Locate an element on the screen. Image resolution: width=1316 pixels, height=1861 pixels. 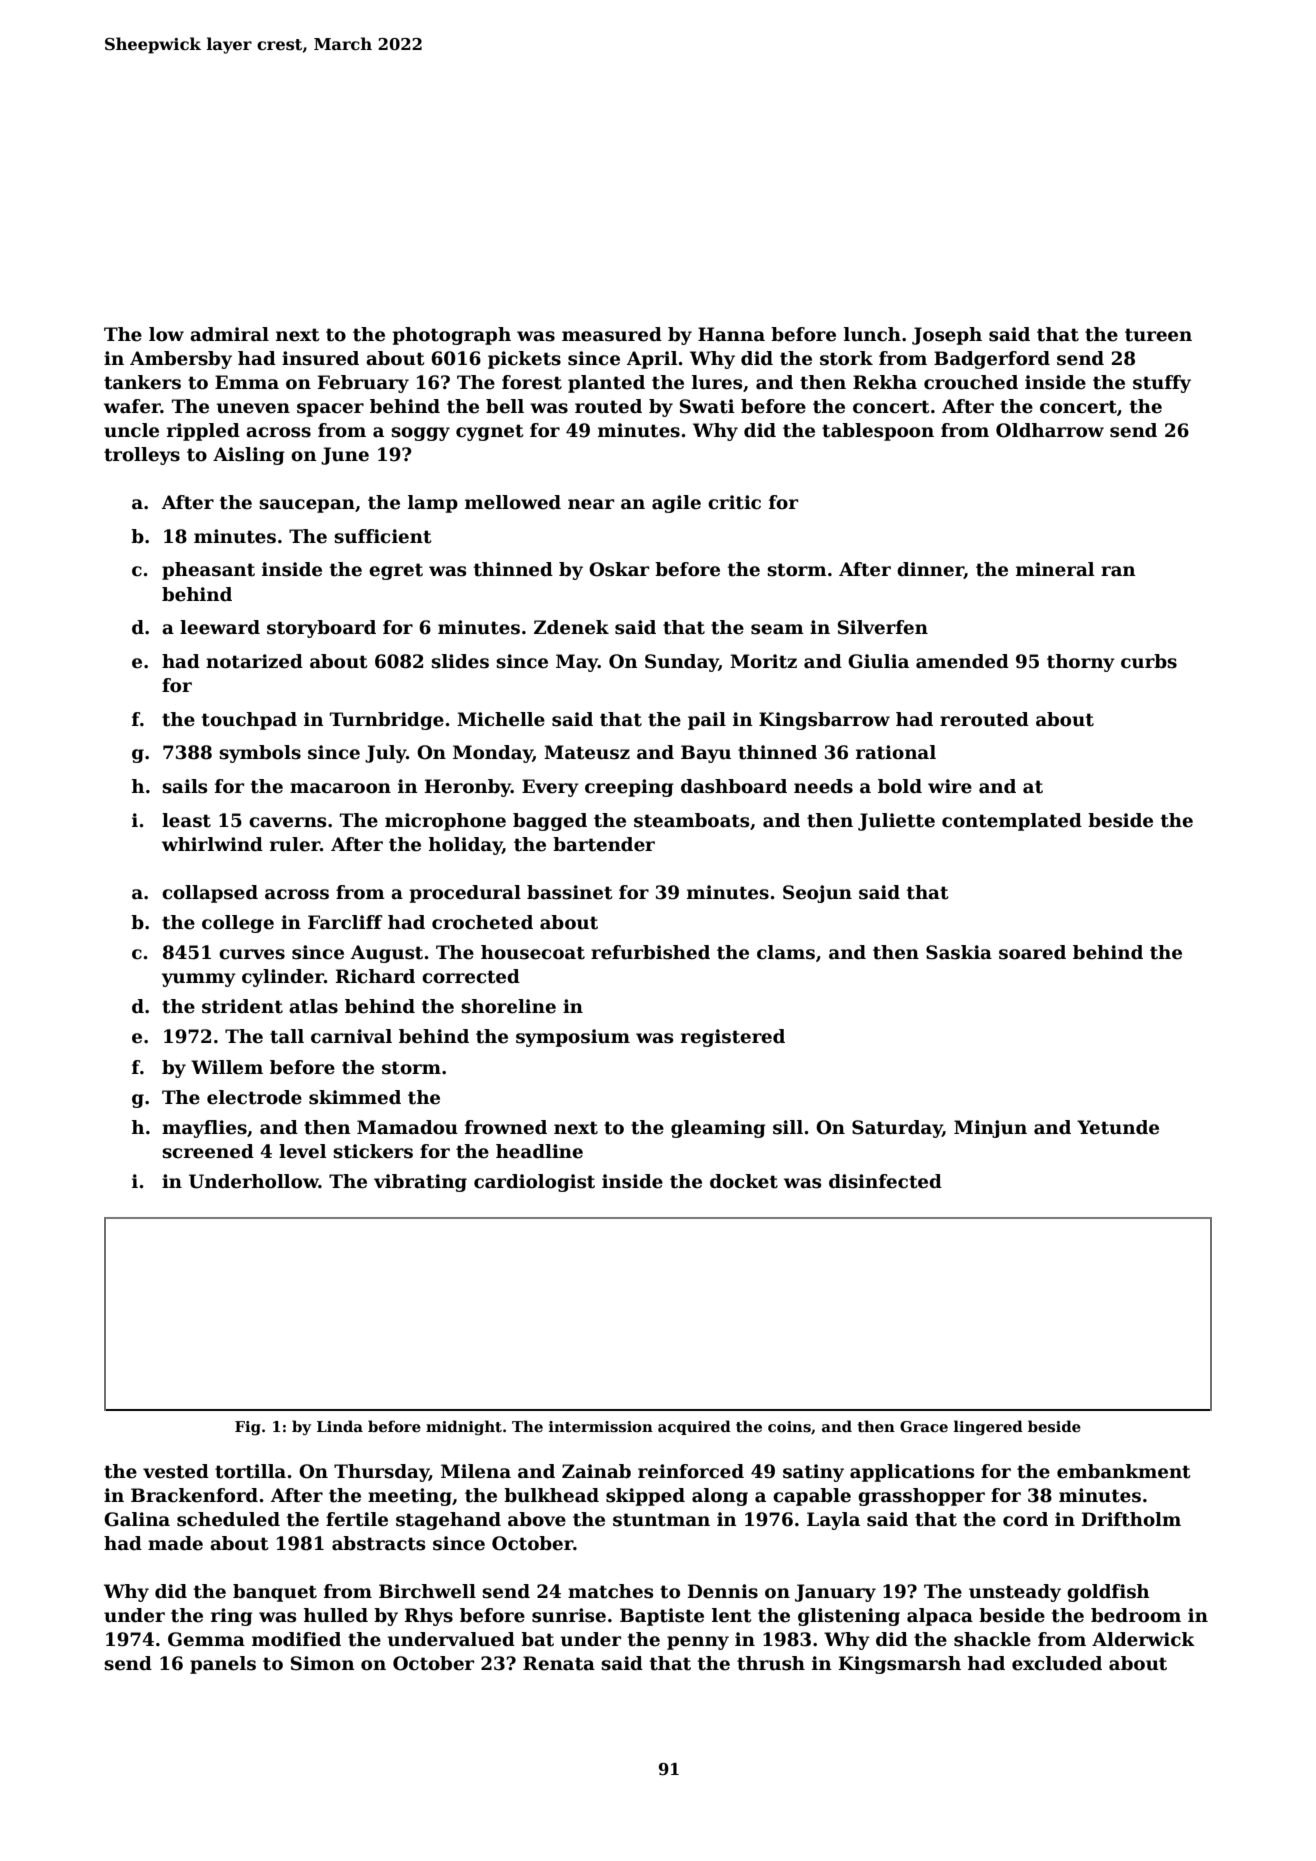
soared is located at coordinates (1032, 952).
